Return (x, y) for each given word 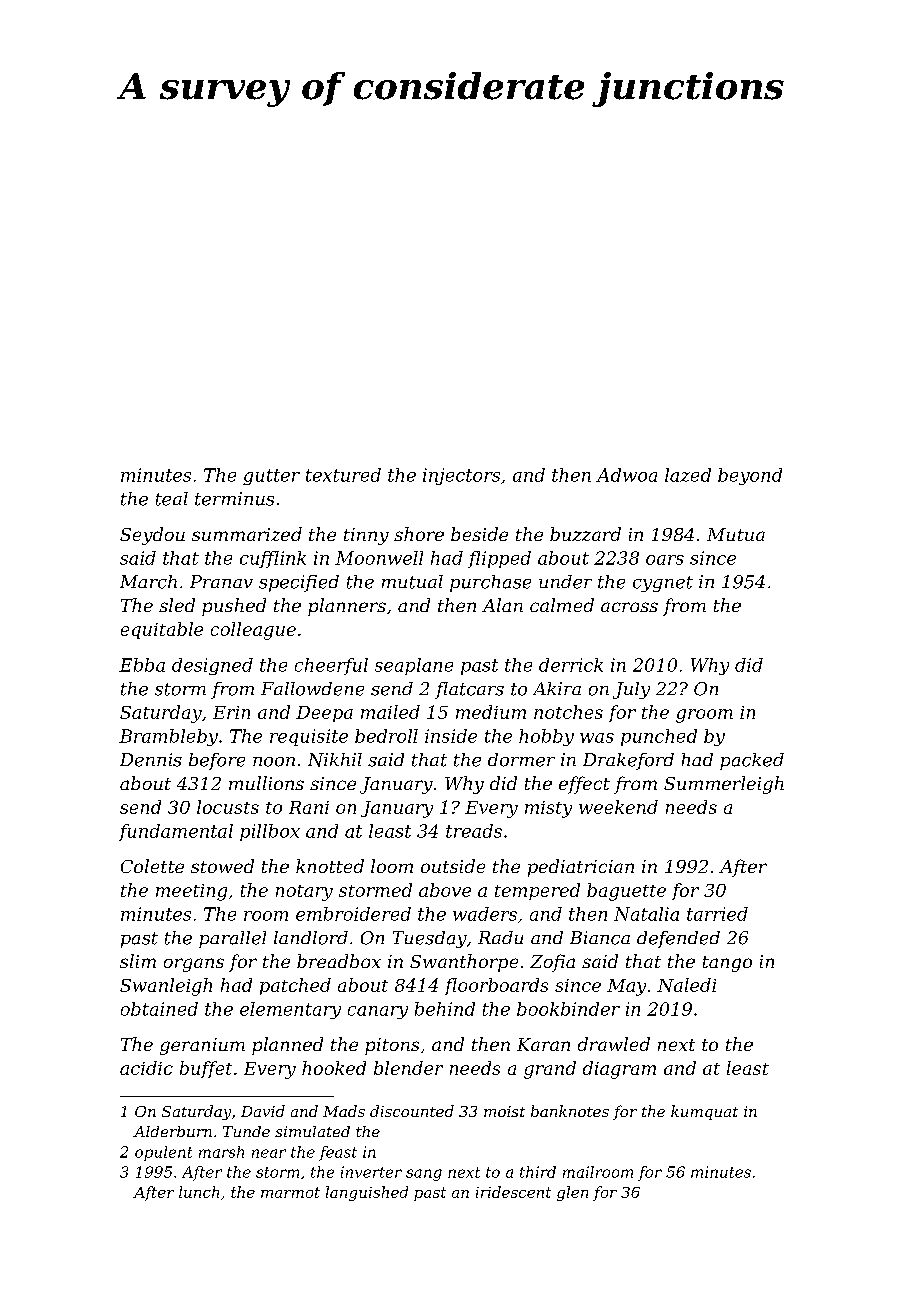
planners (347, 607)
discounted (412, 1111)
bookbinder (568, 1009)
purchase (490, 583)
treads (474, 831)
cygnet (663, 584)
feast (338, 1153)
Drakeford (628, 761)
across (629, 607)
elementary (290, 1010)
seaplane (414, 666)
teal (172, 499)
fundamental (176, 832)
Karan (543, 1044)
